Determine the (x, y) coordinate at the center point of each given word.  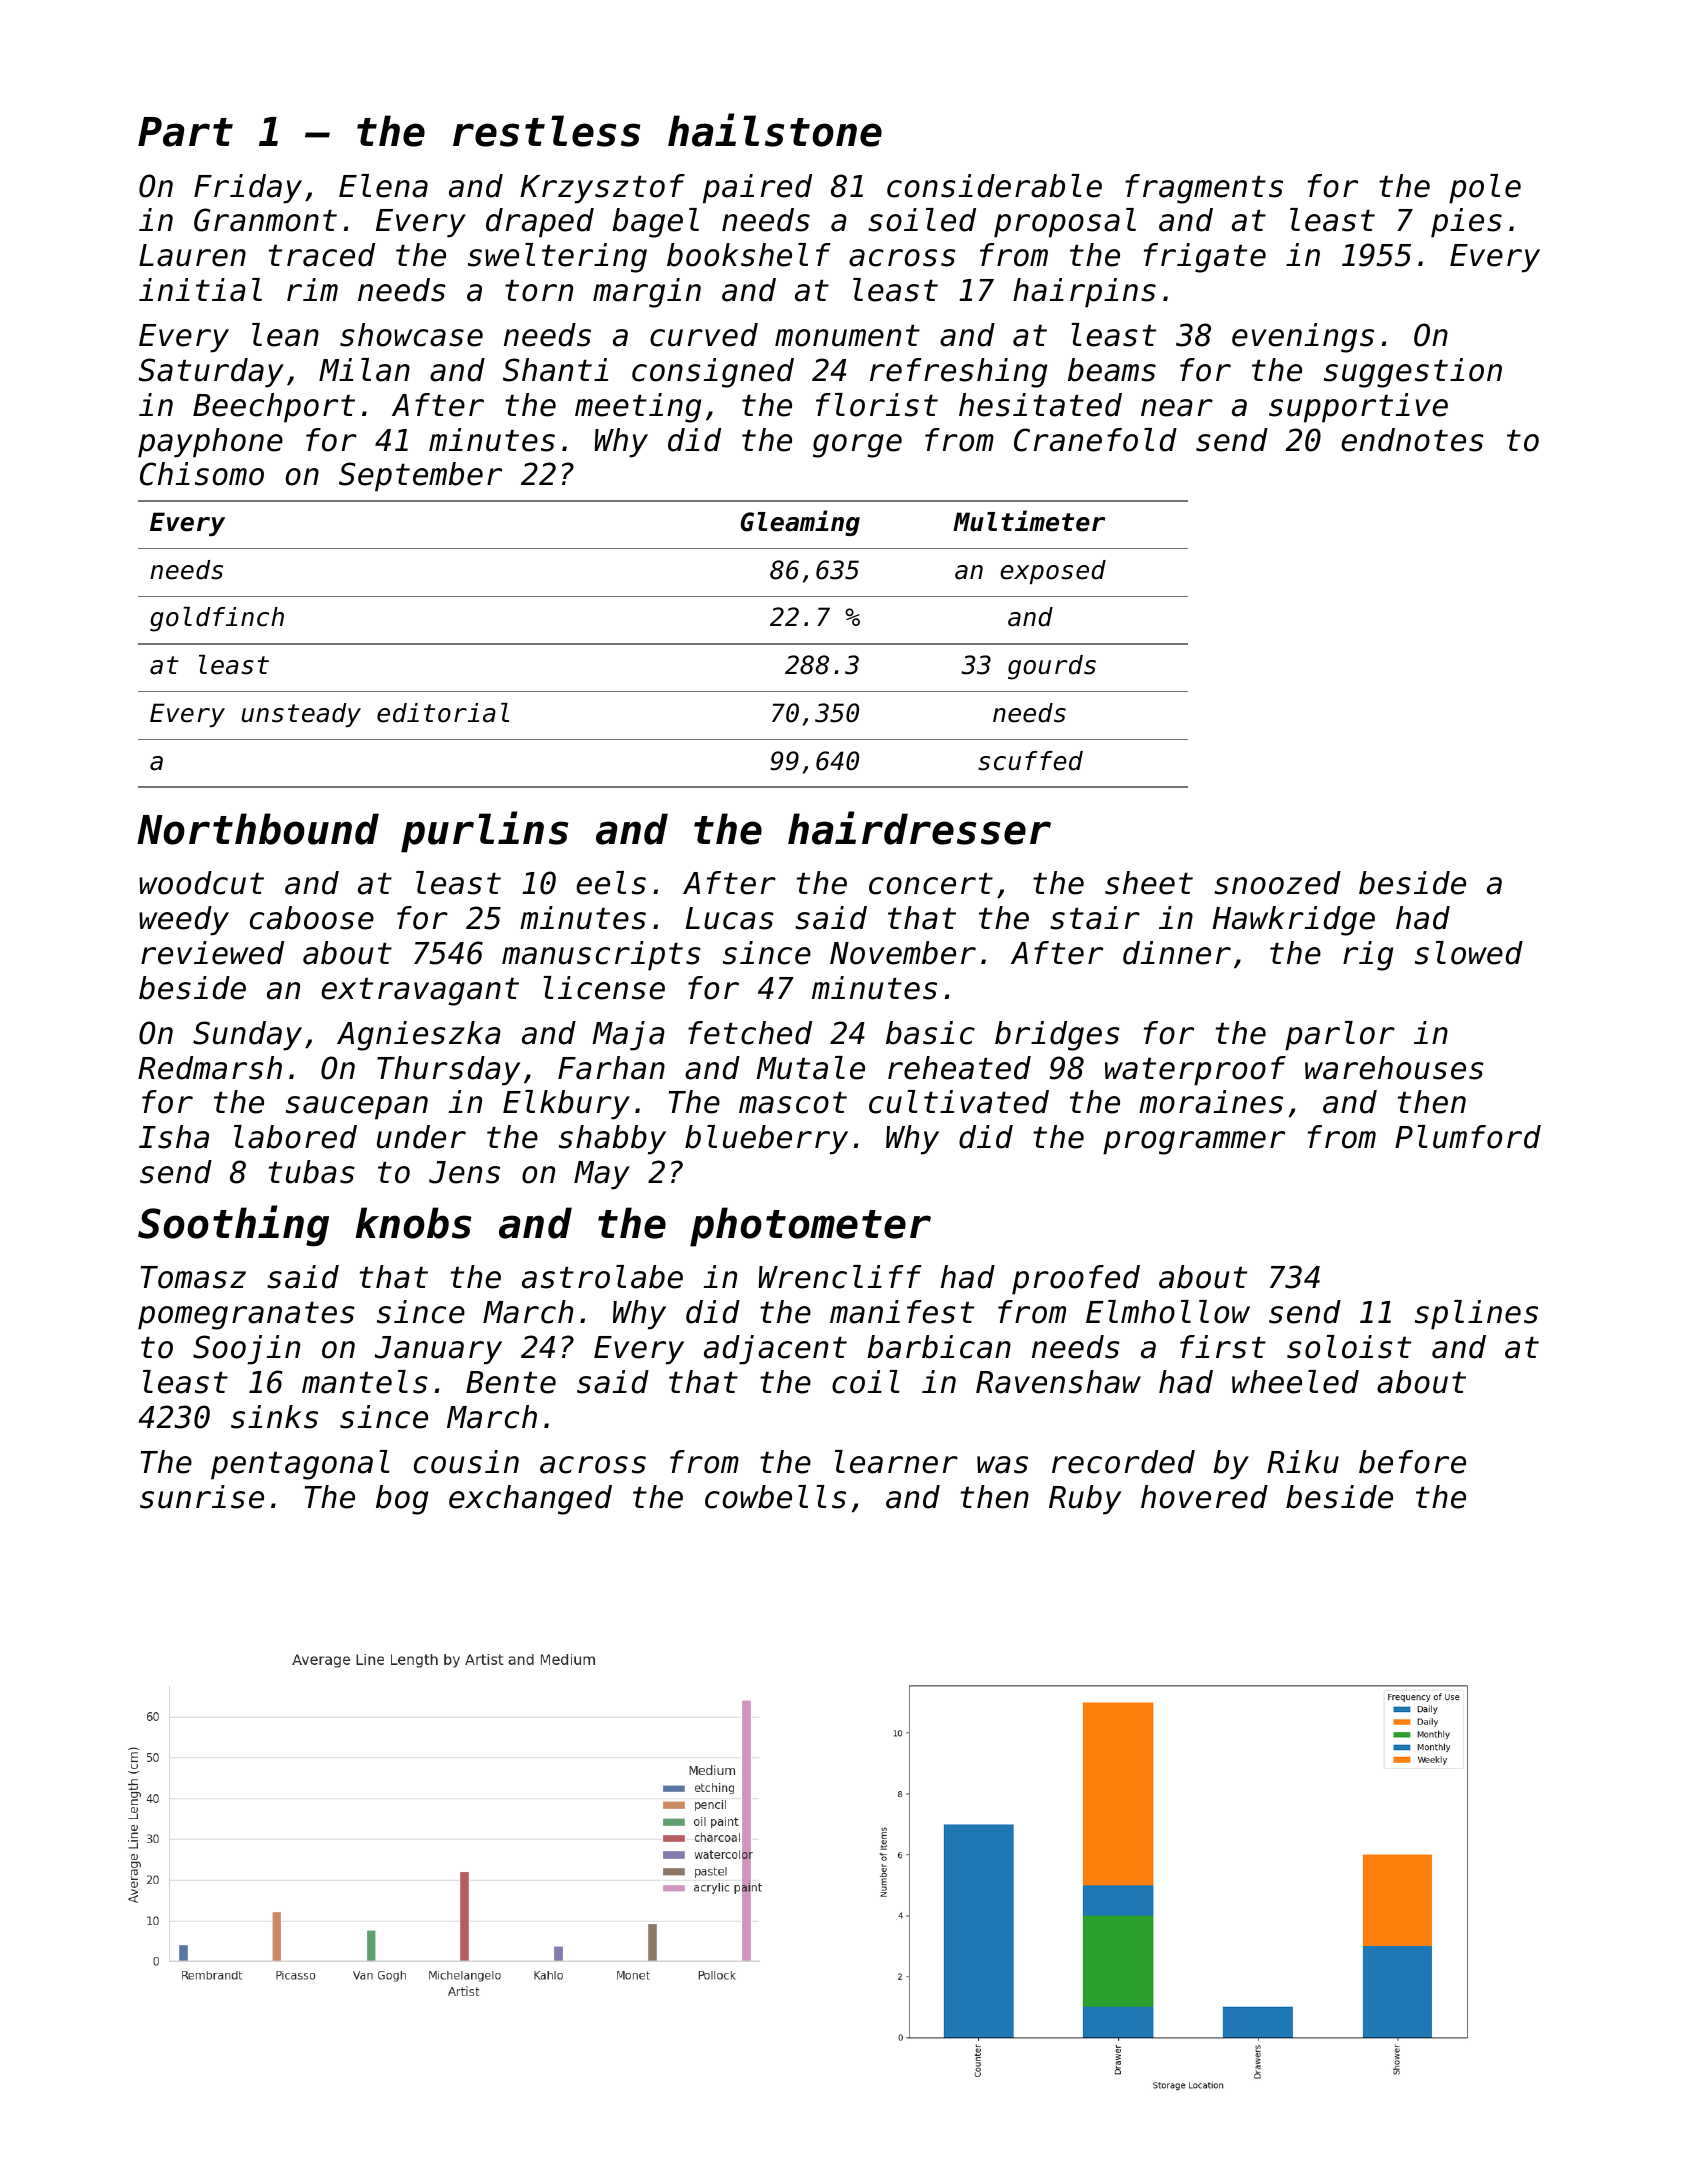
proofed (1076, 1280)
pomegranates (246, 1316)
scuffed (1030, 761)
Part (185, 132)
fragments (1204, 189)
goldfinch (217, 619)
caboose (312, 918)
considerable (994, 186)
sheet (1149, 883)
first (1223, 1347)
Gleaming (800, 523)
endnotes (1412, 440)
